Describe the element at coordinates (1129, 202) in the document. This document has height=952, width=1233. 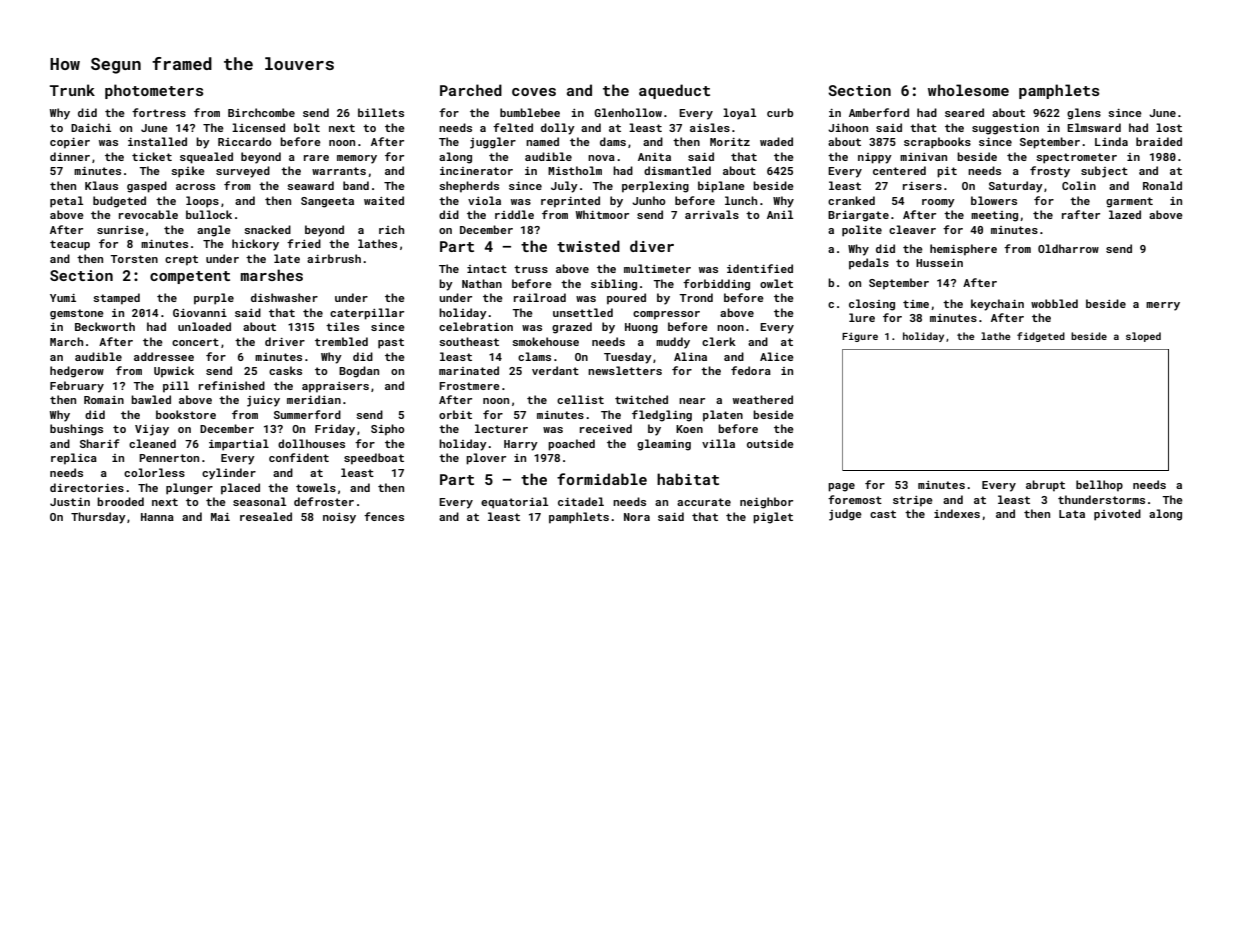
I see `garment` at that location.
